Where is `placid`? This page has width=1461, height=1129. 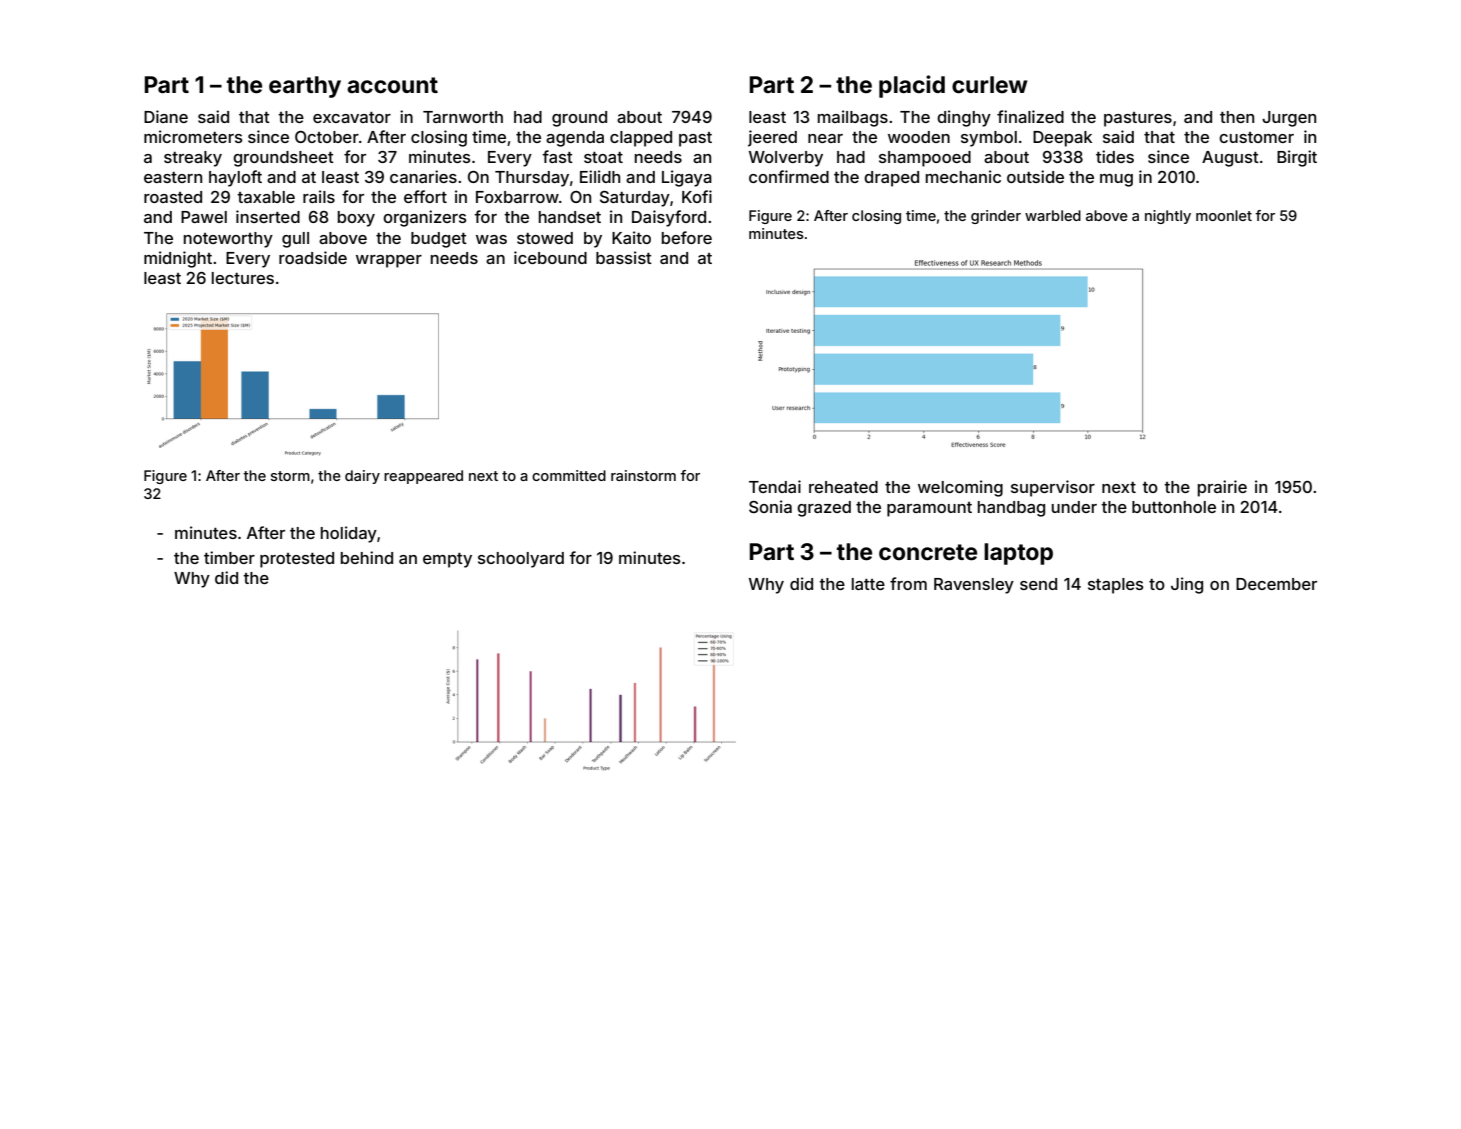
placid is located at coordinates (912, 86).
